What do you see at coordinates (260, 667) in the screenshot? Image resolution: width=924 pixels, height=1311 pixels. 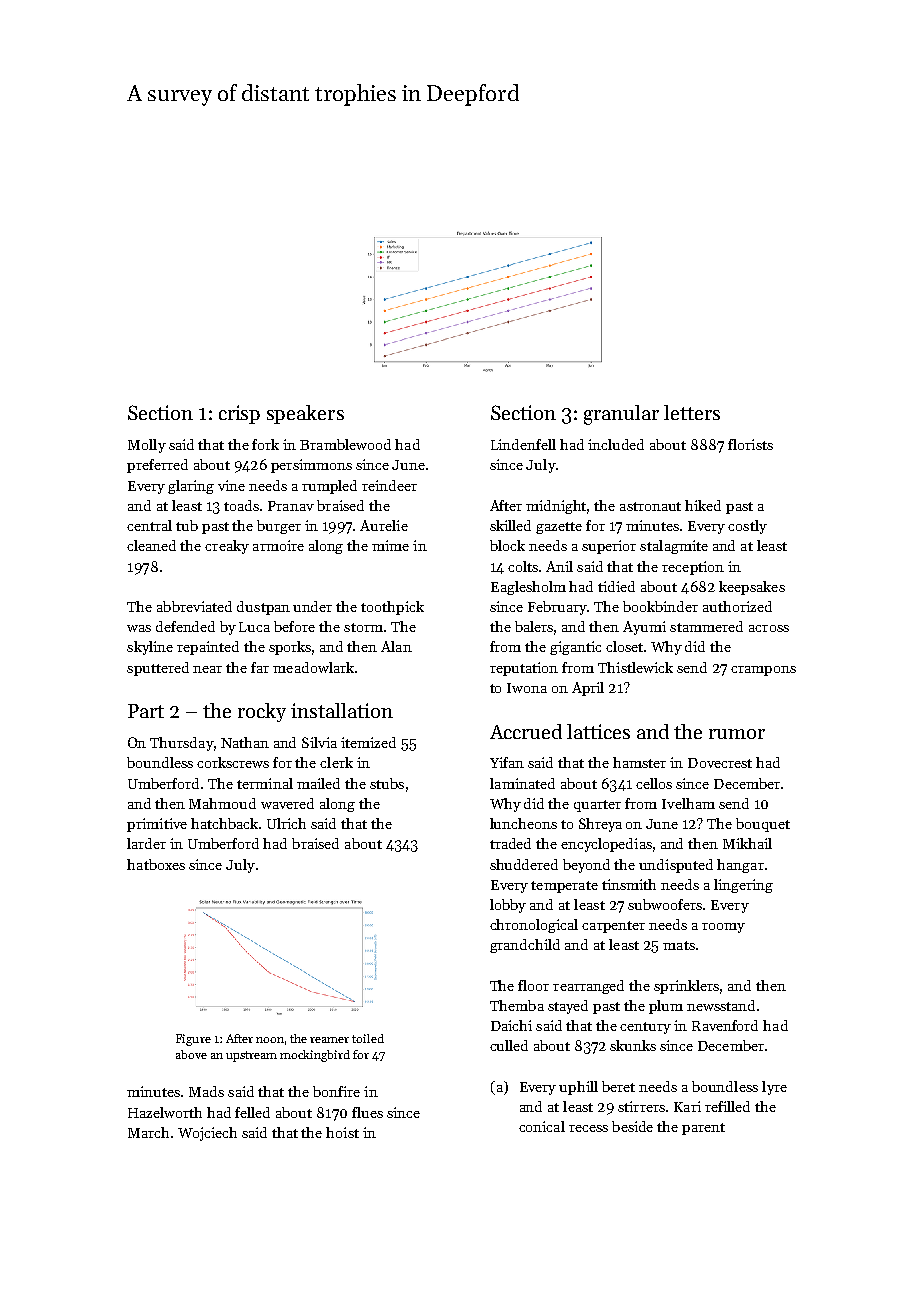 I see `far` at bounding box center [260, 667].
